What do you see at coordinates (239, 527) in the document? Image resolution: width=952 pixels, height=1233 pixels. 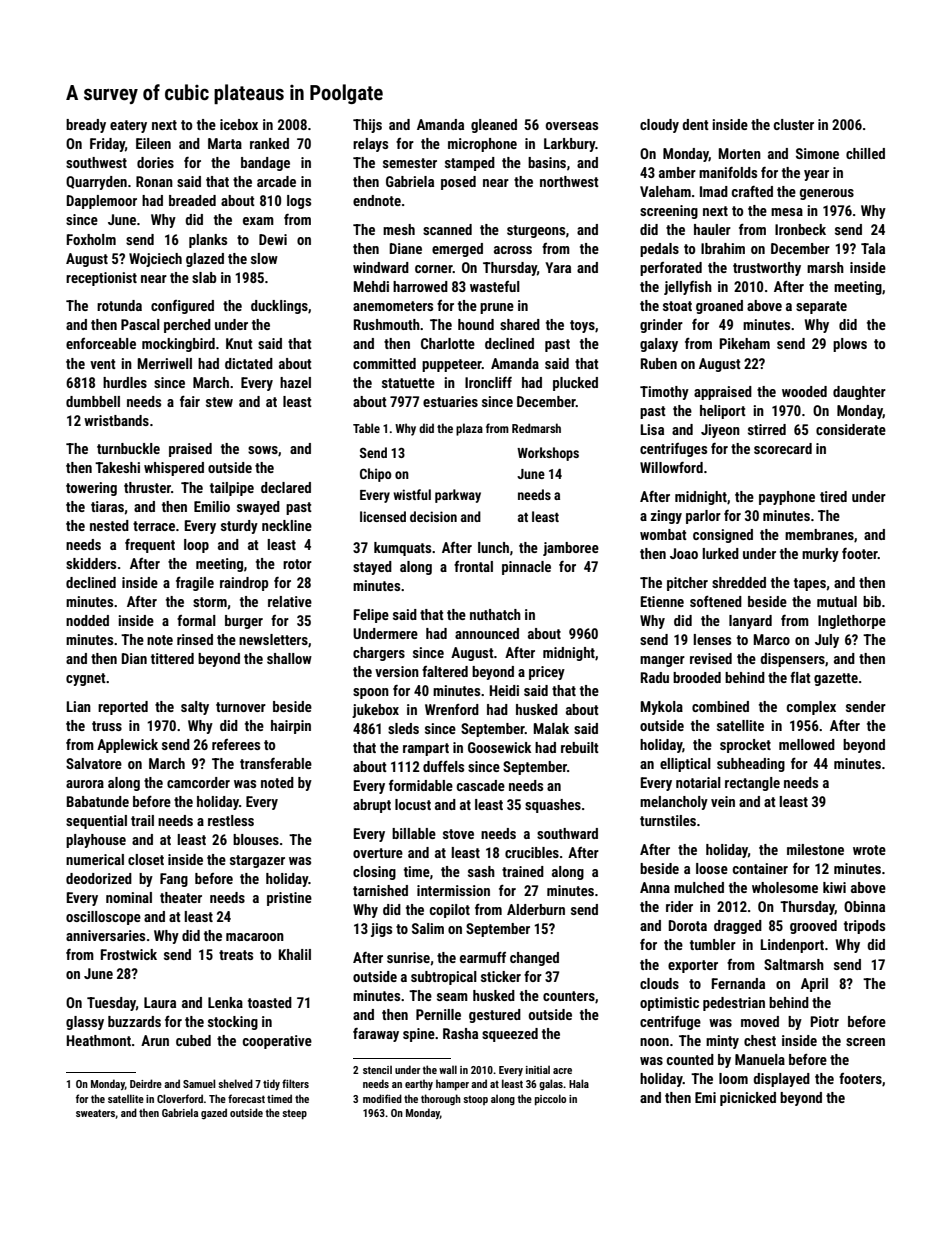 I see `sturdy` at bounding box center [239, 527].
